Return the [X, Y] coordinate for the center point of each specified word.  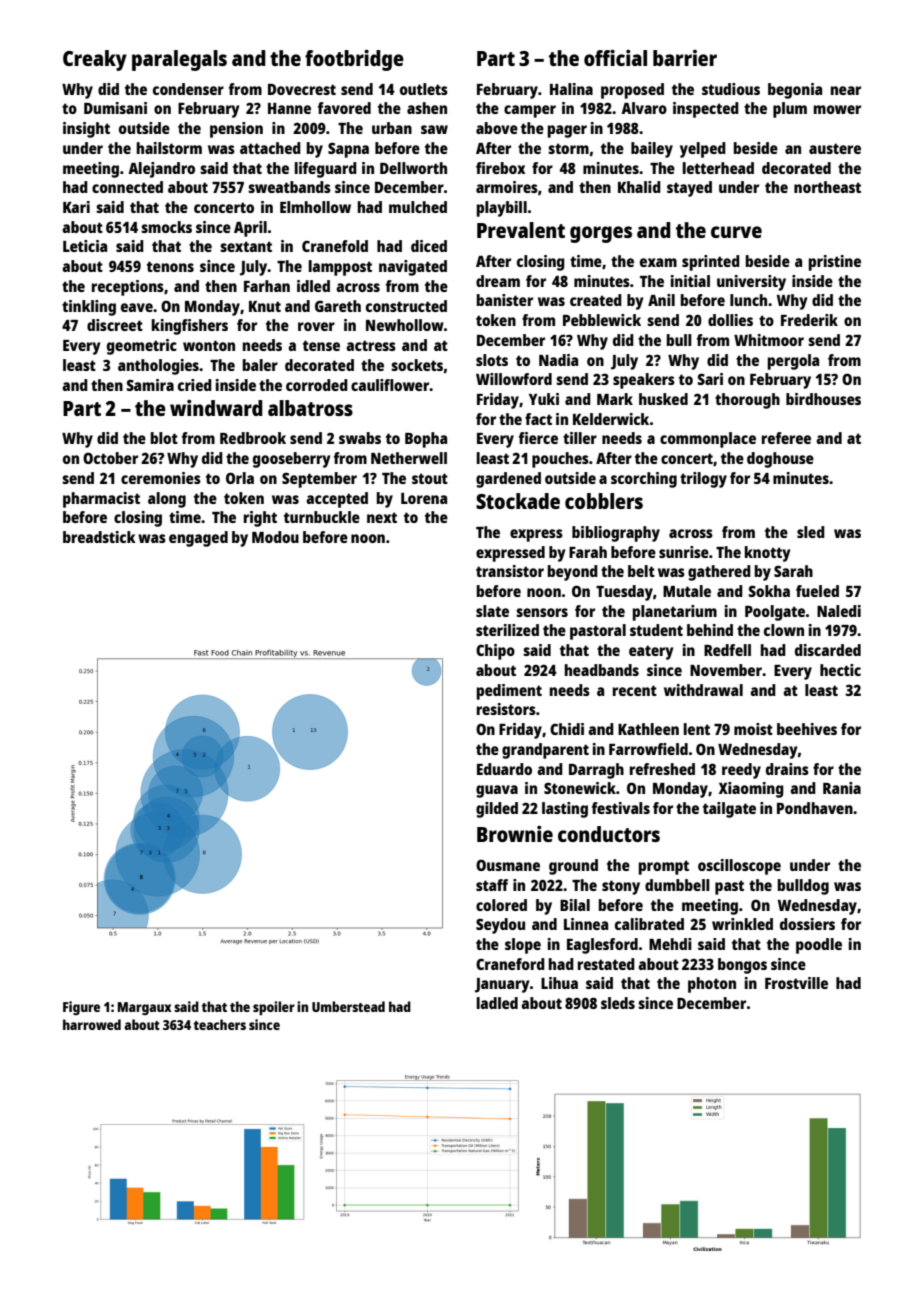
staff [492, 885]
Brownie [515, 834]
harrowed [92, 1024]
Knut [265, 306]
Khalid [639, 187]
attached [270, 148]
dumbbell [677, 885]
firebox [500, 168]
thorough [747, 401]
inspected [706, 110]
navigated [413, 268]
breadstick [99, 537]
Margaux [144, 1008]
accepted [337, 500]
